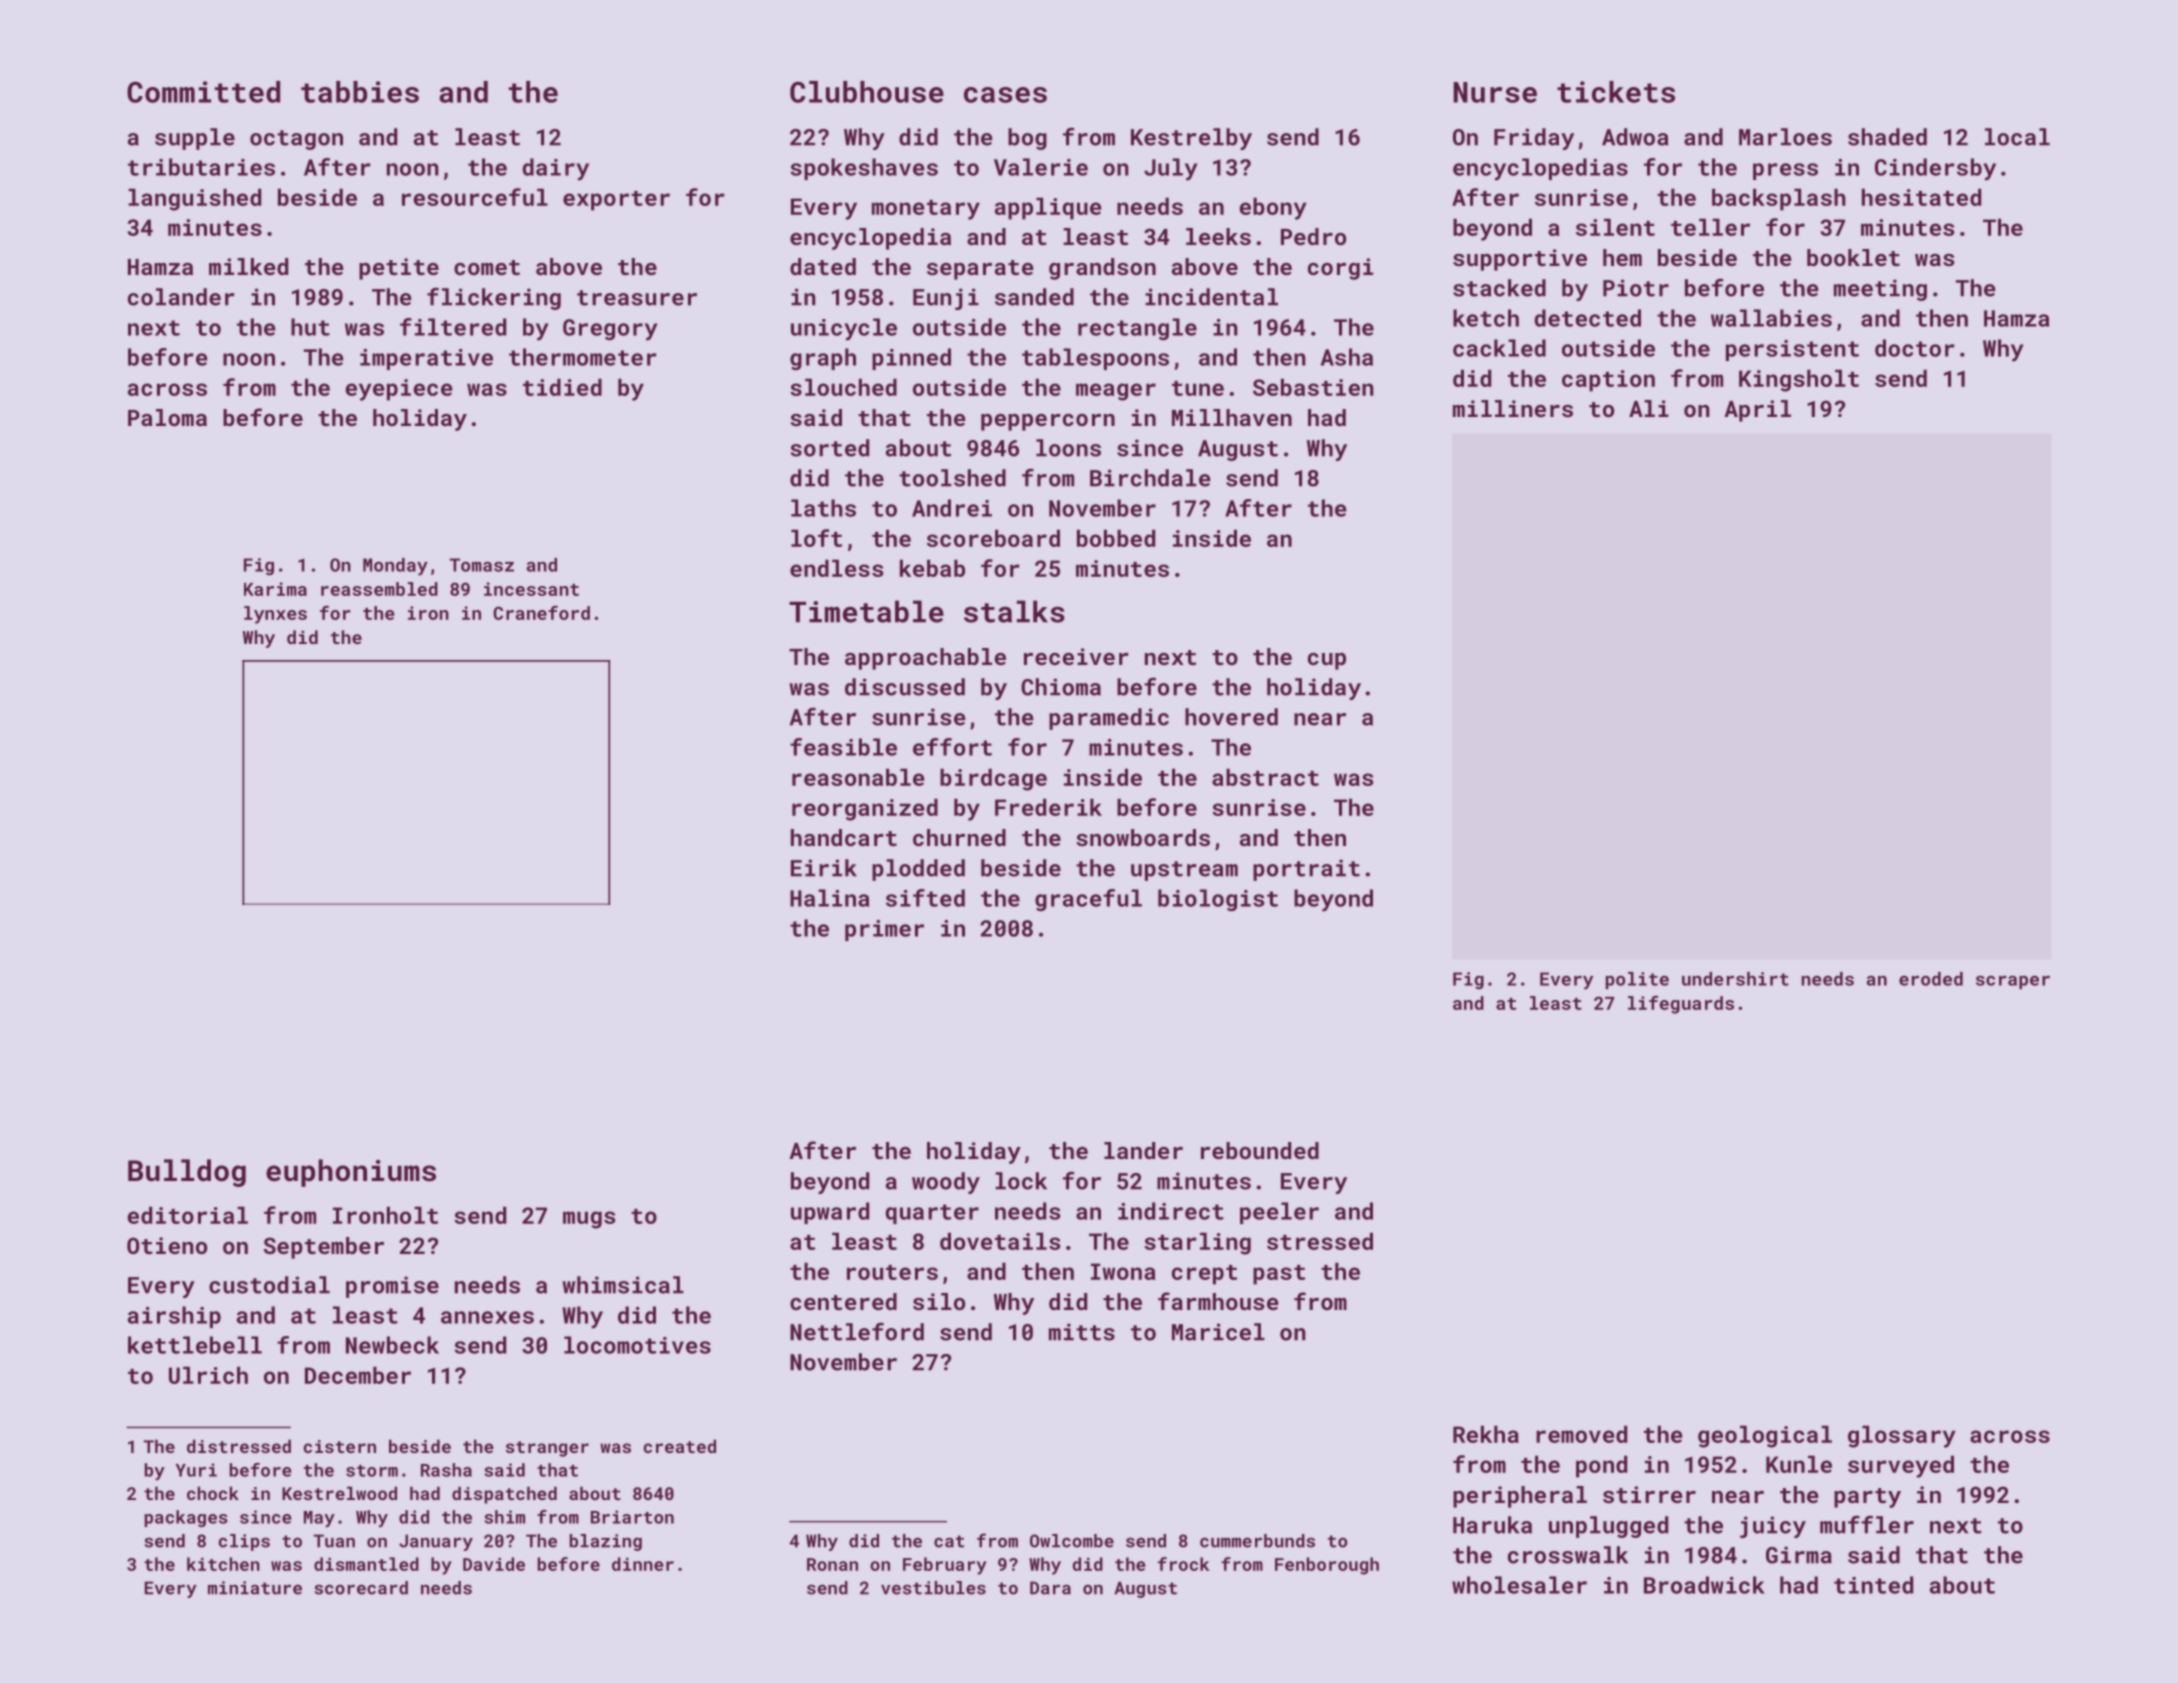 This document has height=1683, width=2178. What do you see at coordinates (1616, 92) in the document?
I see `tickets` at bounding box center [1616, 92].
